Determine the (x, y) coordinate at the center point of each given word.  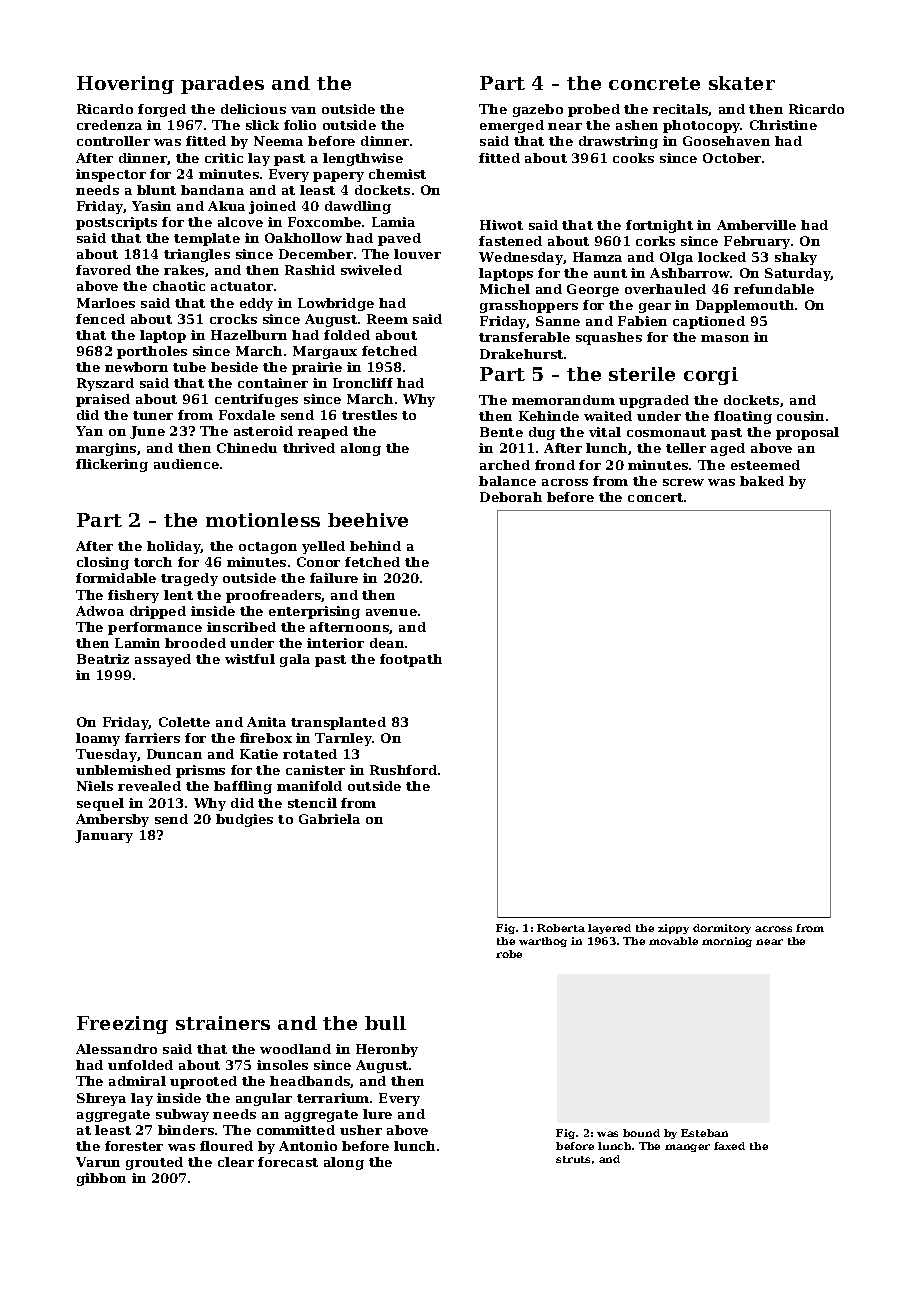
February (757, 242)
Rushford (403, 770)
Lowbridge (336, 304)
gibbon (101, 1179)
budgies (244, 820)
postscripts (116, 223)
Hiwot (501, 225)
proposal (807, 433)
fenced (100, 319)
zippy (673, 929)
